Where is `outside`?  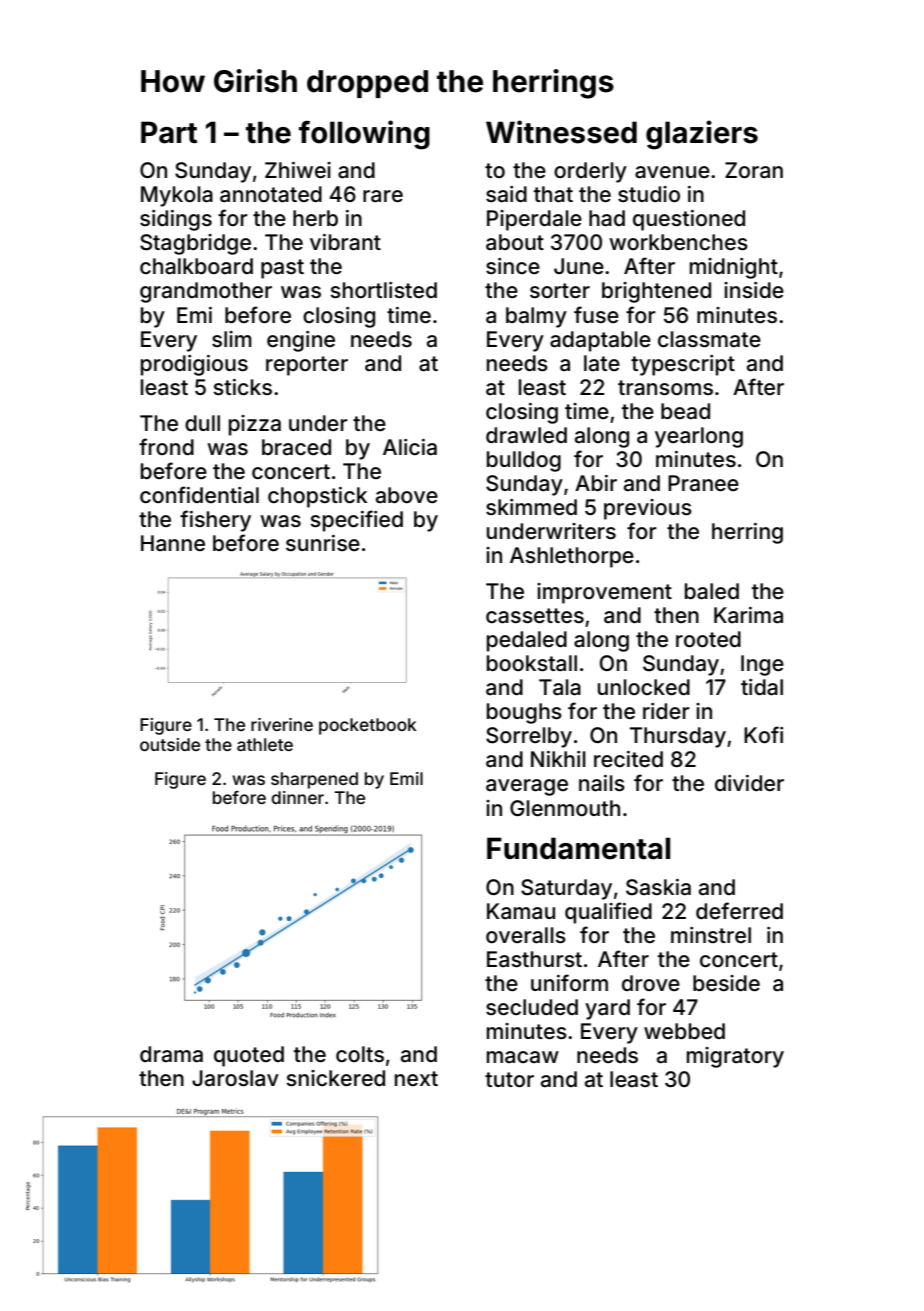 outside is located at coordinates (170, 744).
